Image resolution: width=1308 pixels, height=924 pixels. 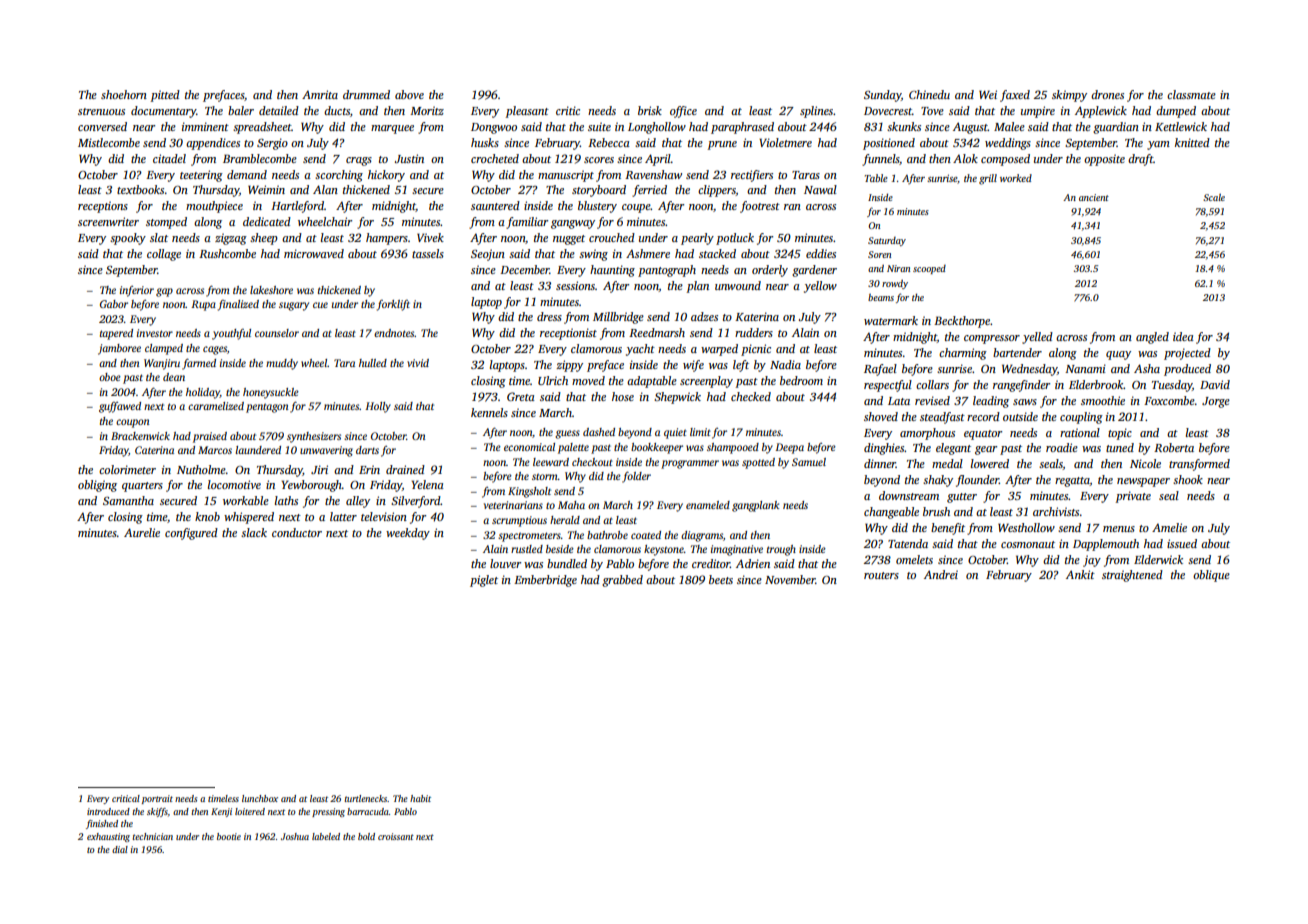 What do you see at coordinates (393, 305) in the screenshot?
I see `forklift` at bounding box center [393, 305].
